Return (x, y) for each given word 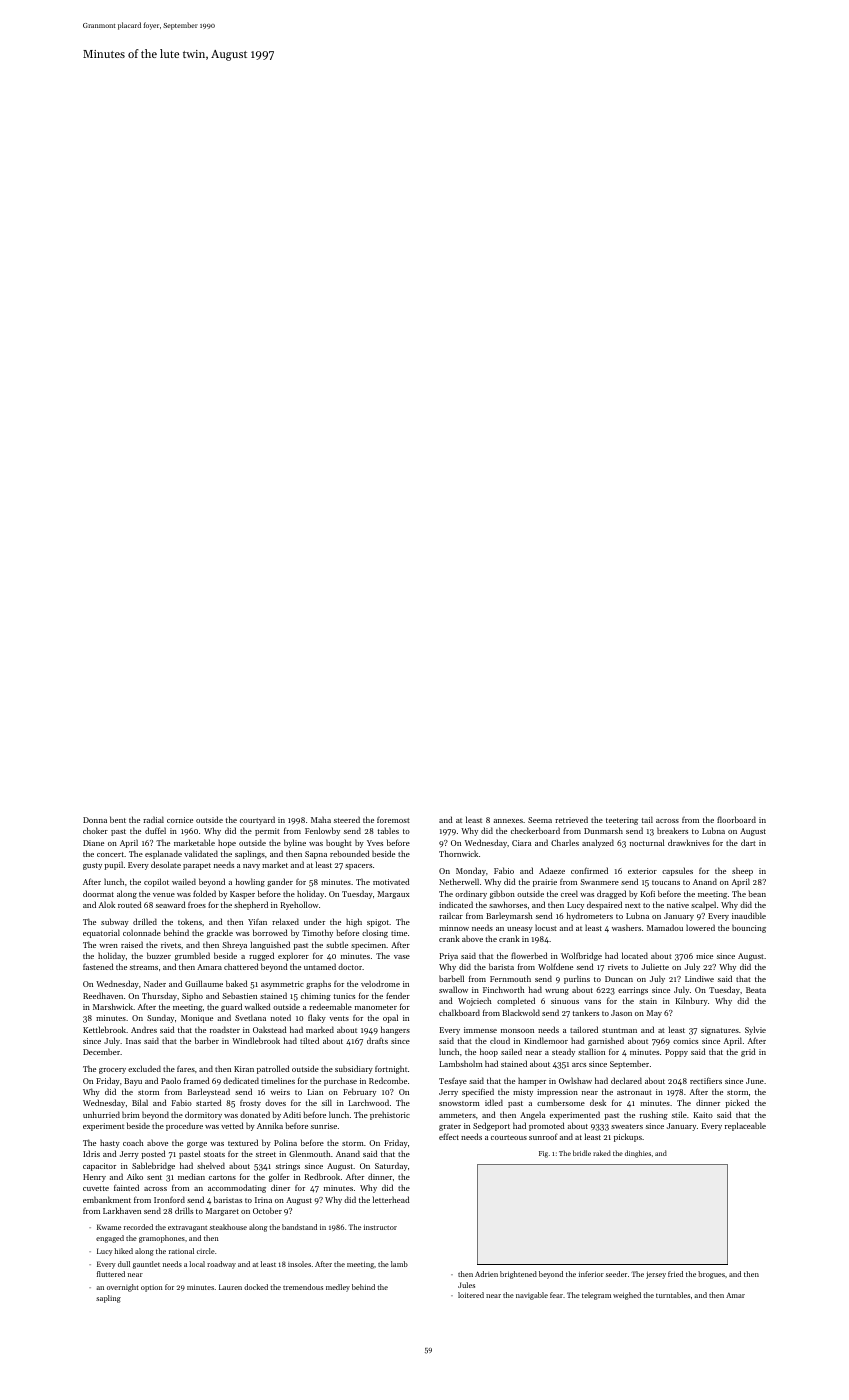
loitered (471, 1295)
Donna (95, 820)
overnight (123, 1288)
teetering (622, 821)
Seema (540, 820)
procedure (184, 1126)
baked (237, 983)
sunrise (324, 1126)
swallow (453, 989)
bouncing (749, 928)
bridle (582, 1153)
